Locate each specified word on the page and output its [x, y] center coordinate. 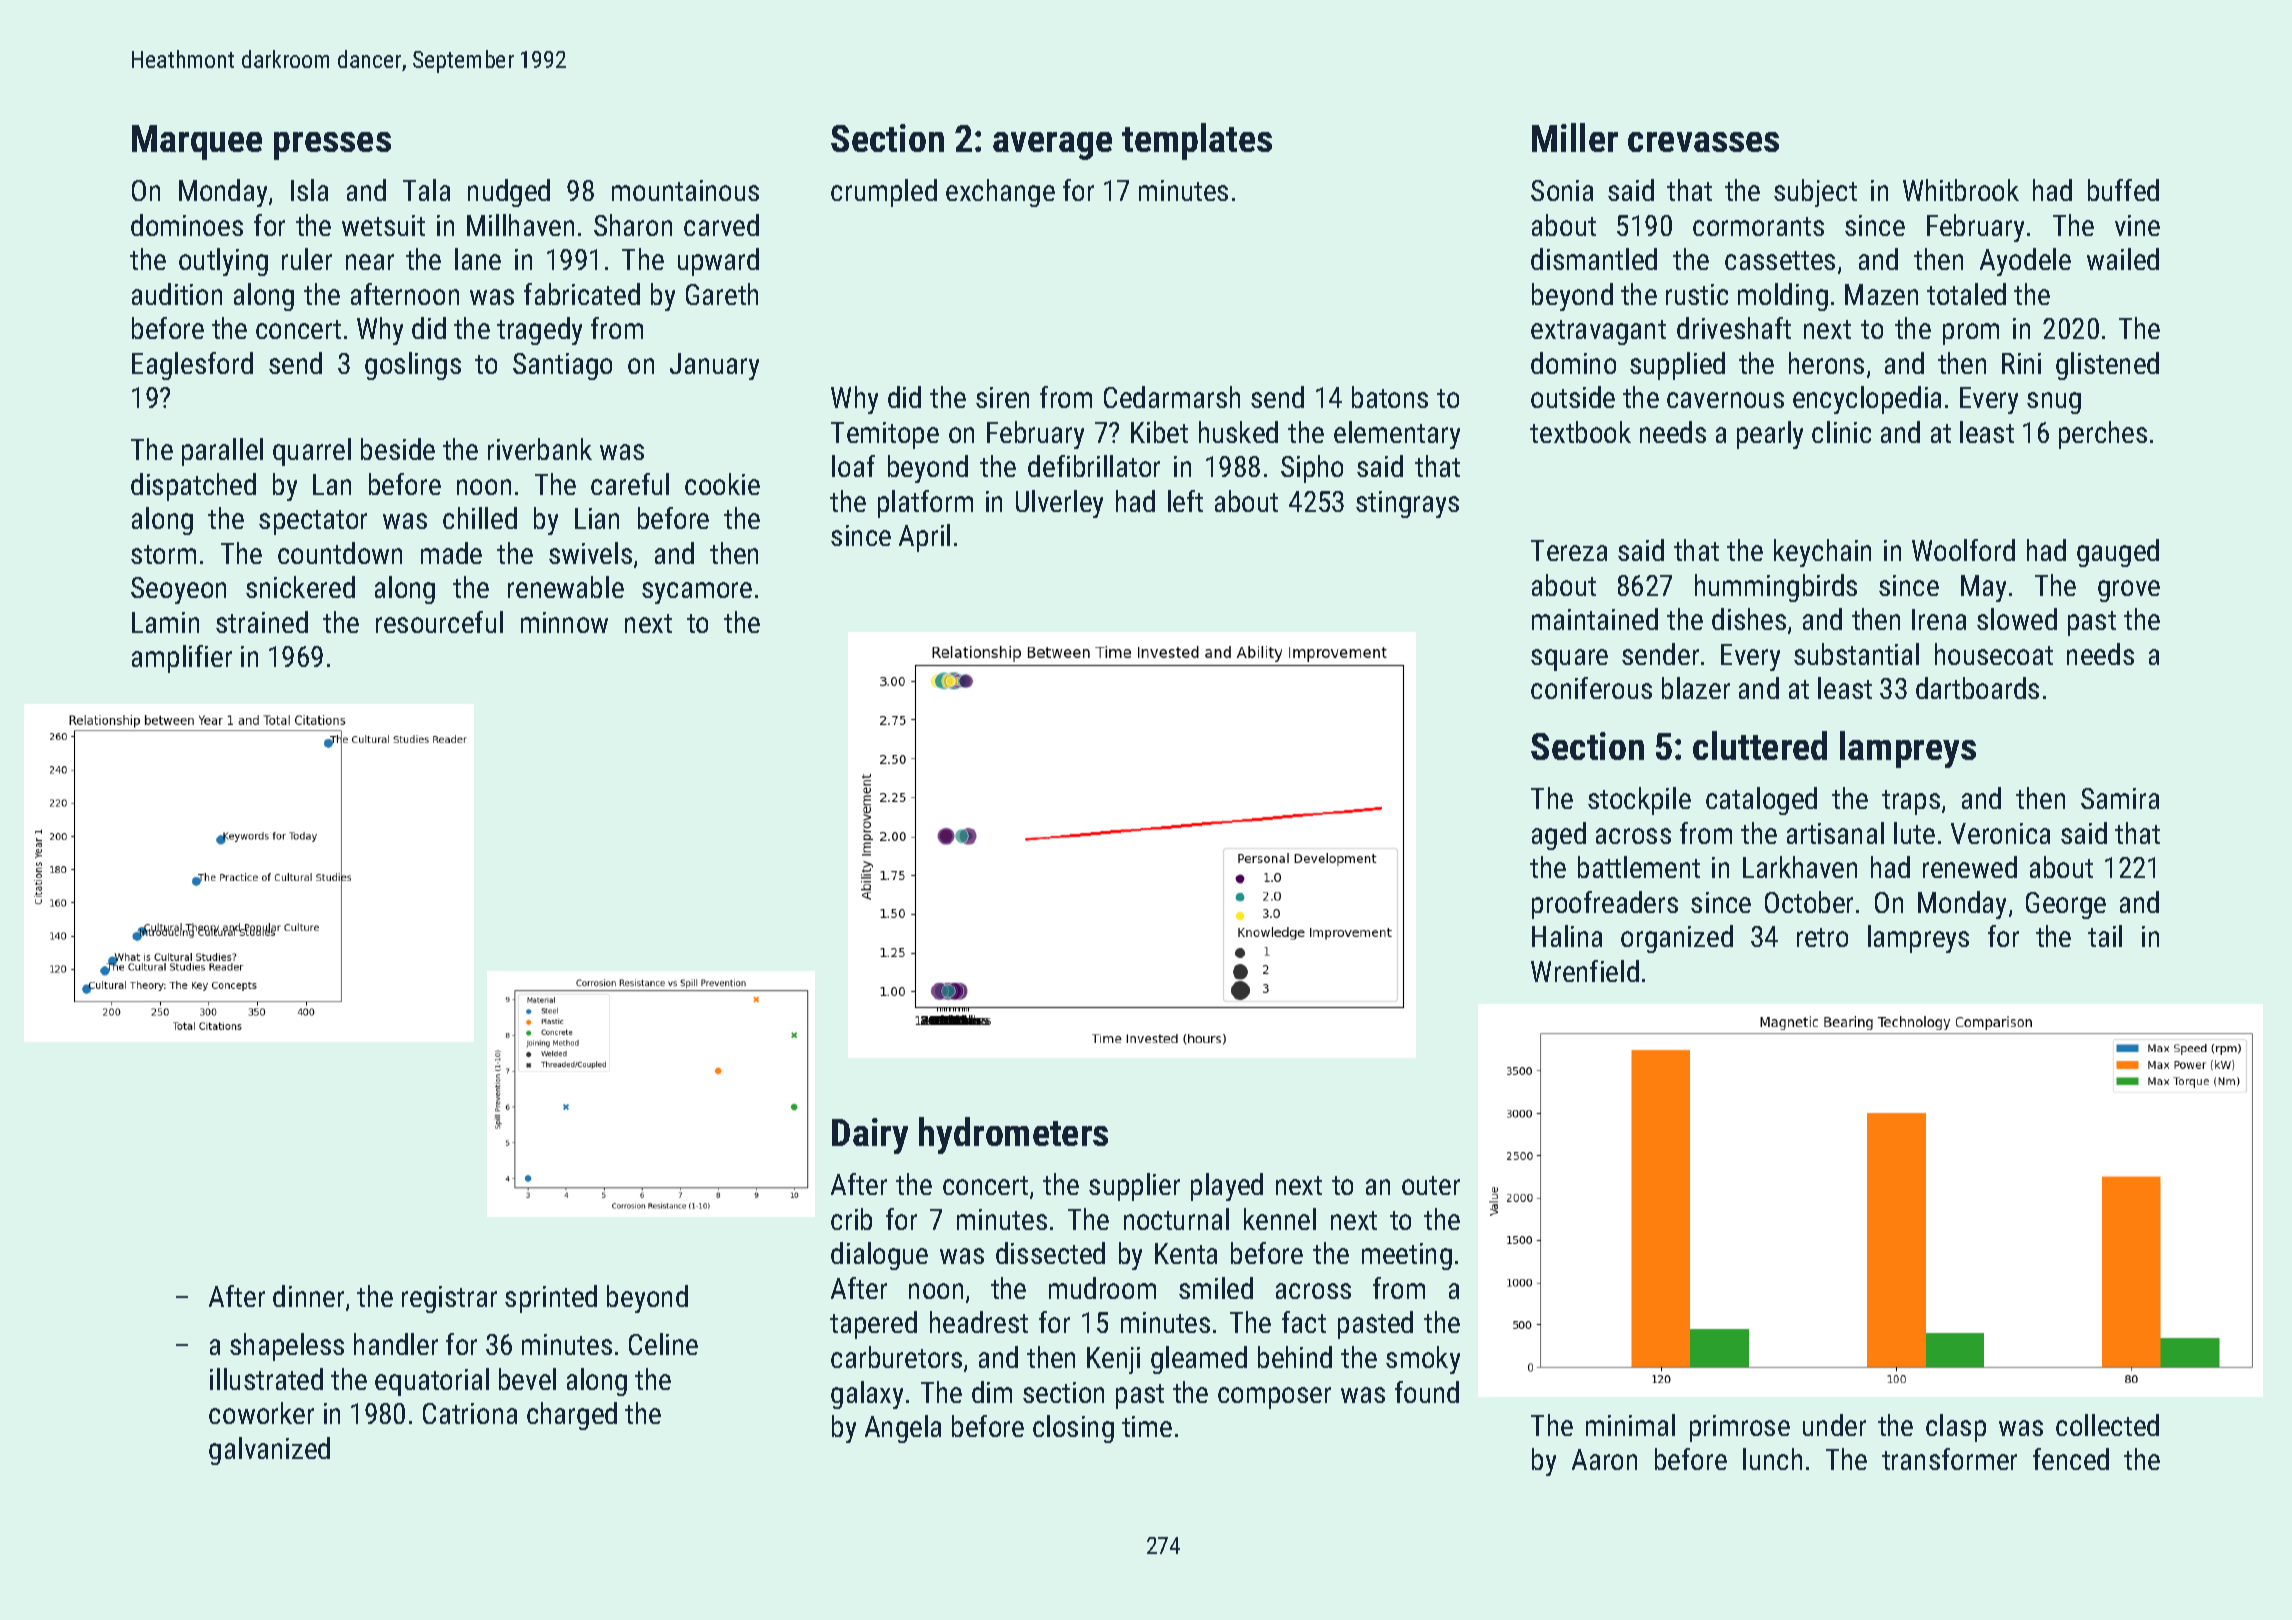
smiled [1216, 1288]
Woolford [1963, 550]
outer [1431, 1185]
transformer [1949, 1459]
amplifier [182, 659]
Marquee [197, 142]
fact [1304, 1322]
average [1052, 146]
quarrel [312, 452]
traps [1911, 802]
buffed [2123, 190]
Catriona [470, 1413]
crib [851, 1219]
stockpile [1639, 801]
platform [925, 504]
